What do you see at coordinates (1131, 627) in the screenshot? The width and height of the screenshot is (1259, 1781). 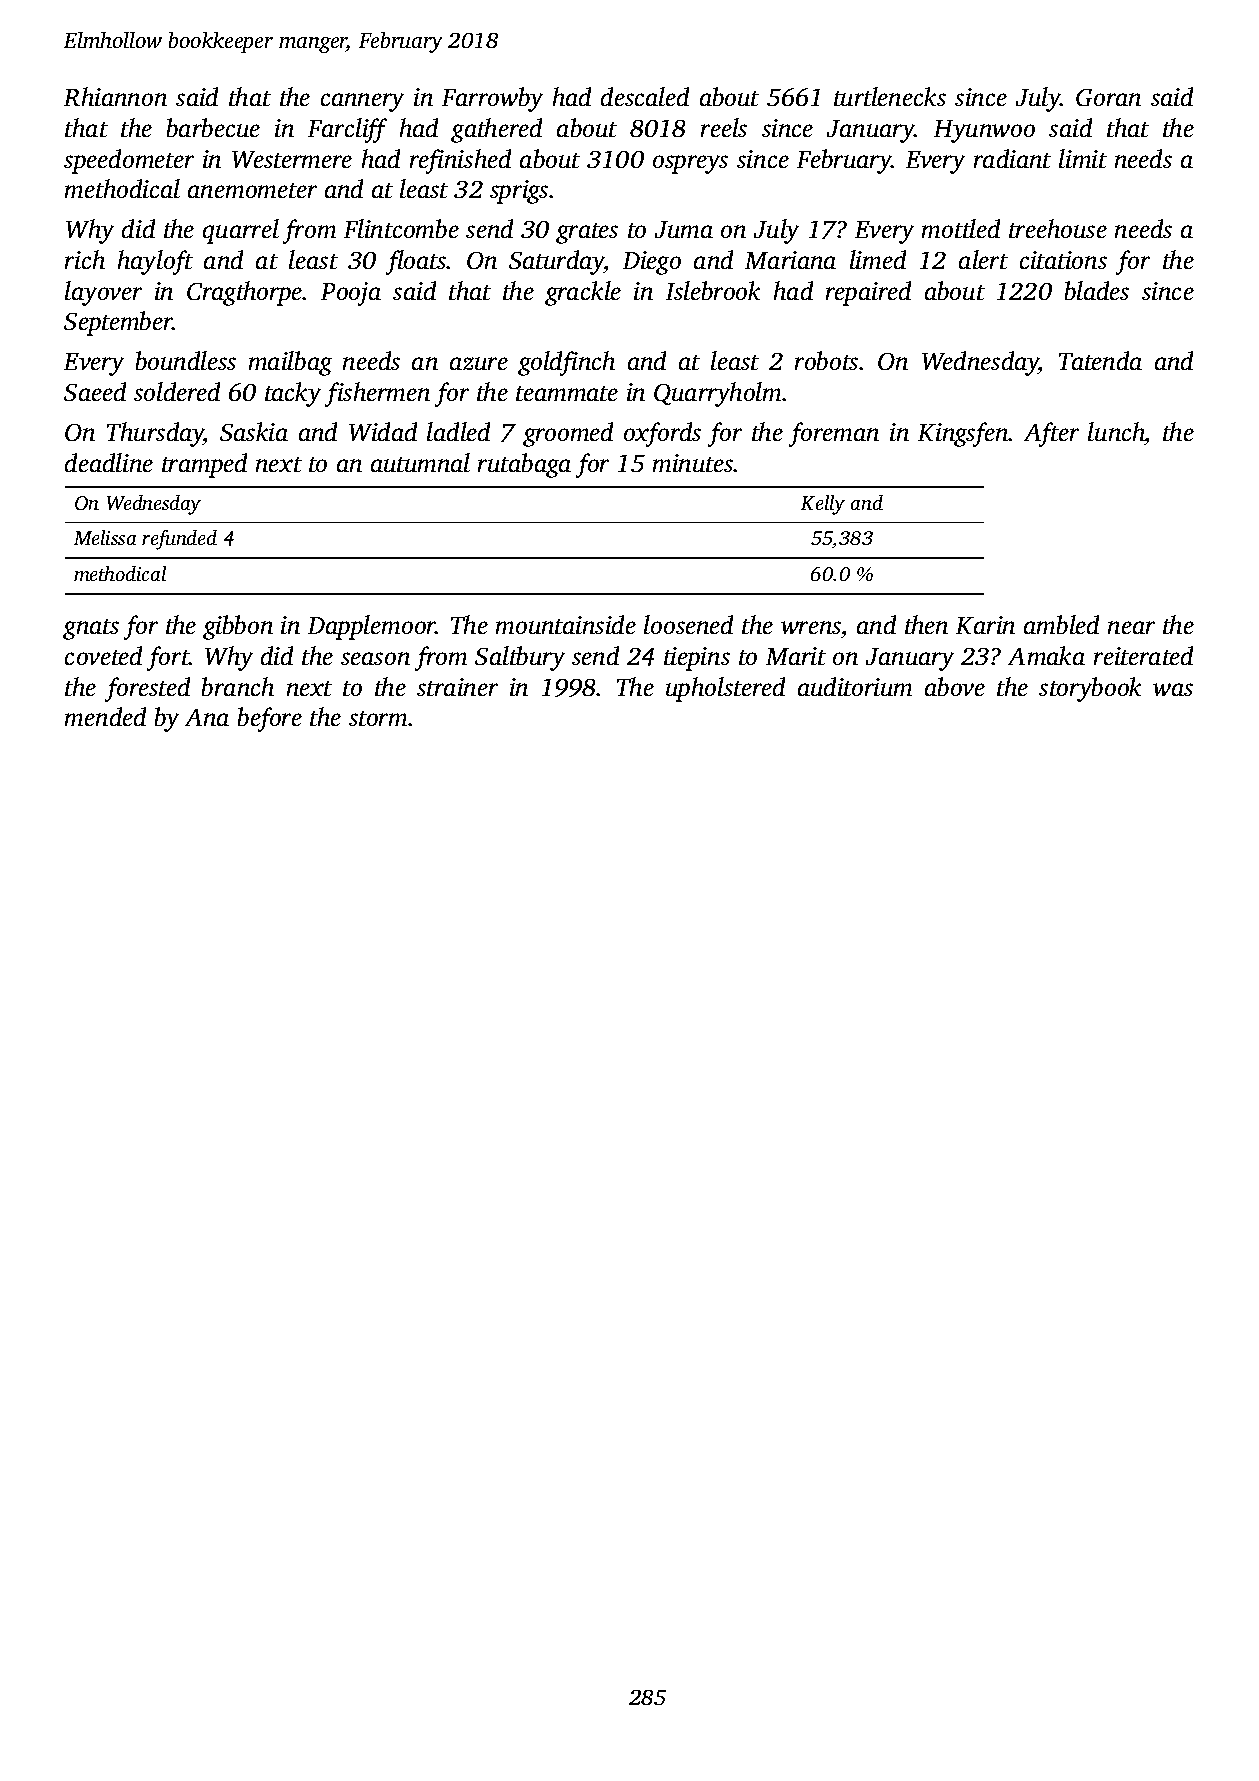 I see `near` at bounding box center [1131, 627].
